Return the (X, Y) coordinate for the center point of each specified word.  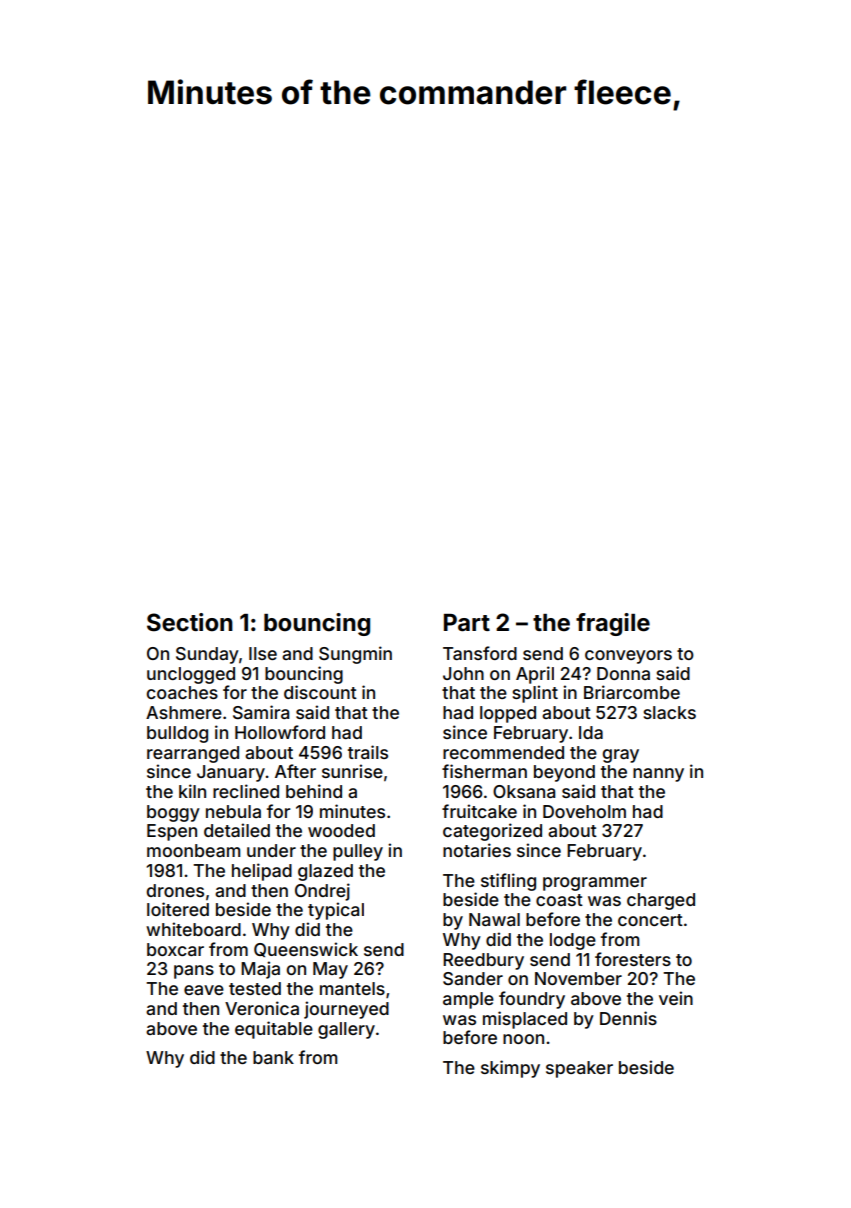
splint (535, 694)
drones (175, 890)
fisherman (484, 771)
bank (273, 1057)
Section (190, 622)
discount (320, 692)
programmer (595, 884)
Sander (473, 978)
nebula (233, 811)
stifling (508, 882)
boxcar (175, 949)
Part (467, 623)
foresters (633, 959)
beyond (564, 773)
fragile (613, 624)
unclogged (191, 675)
